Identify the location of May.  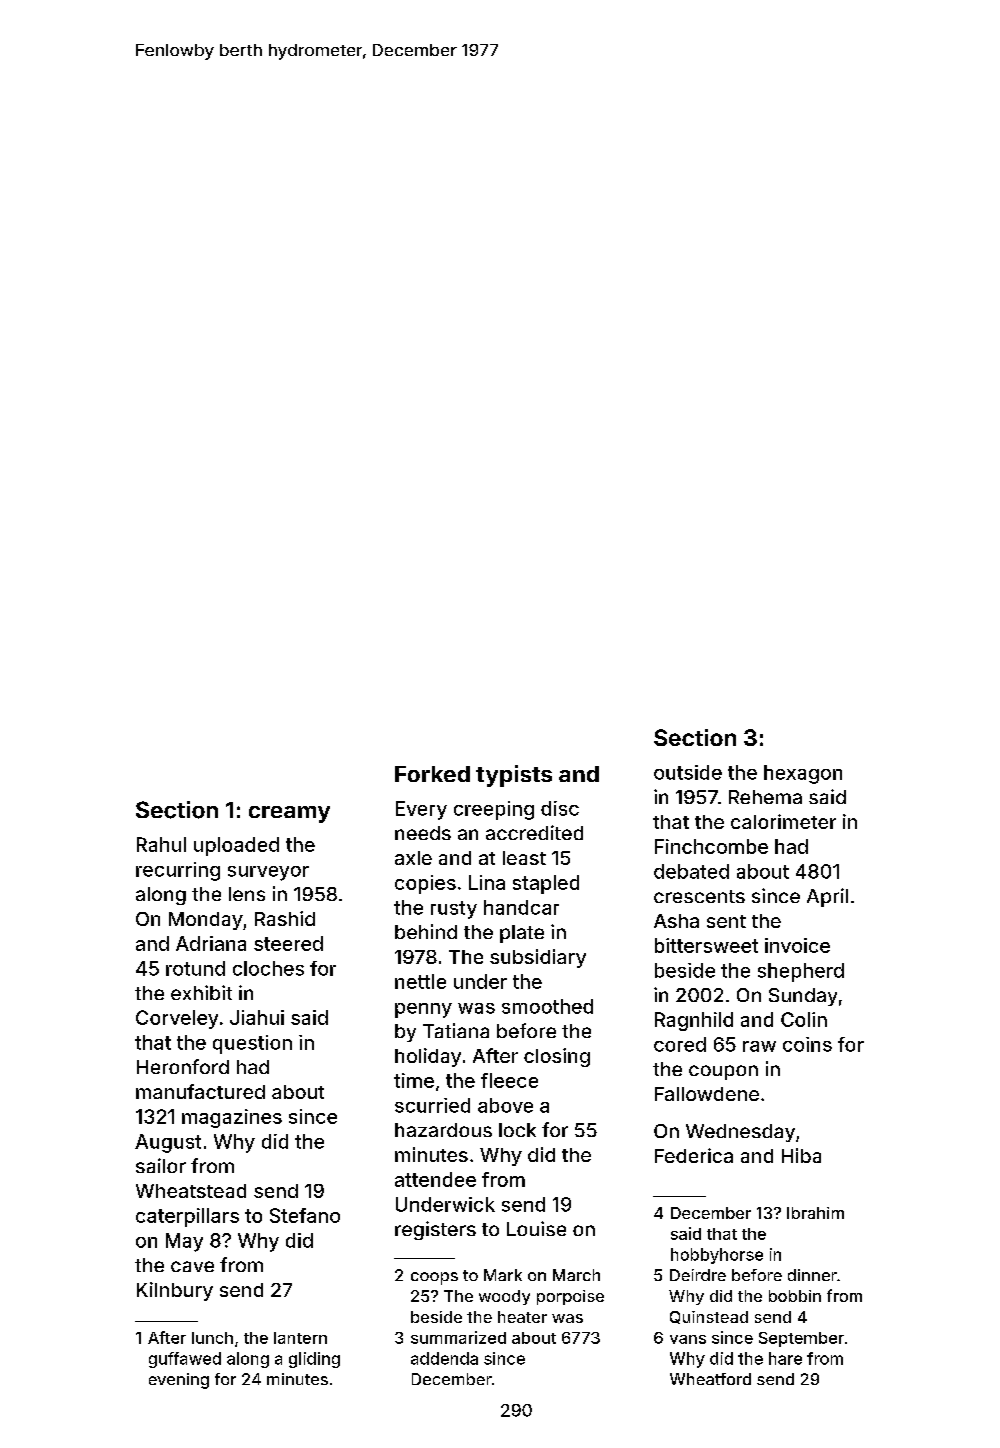
(184, 1242).
